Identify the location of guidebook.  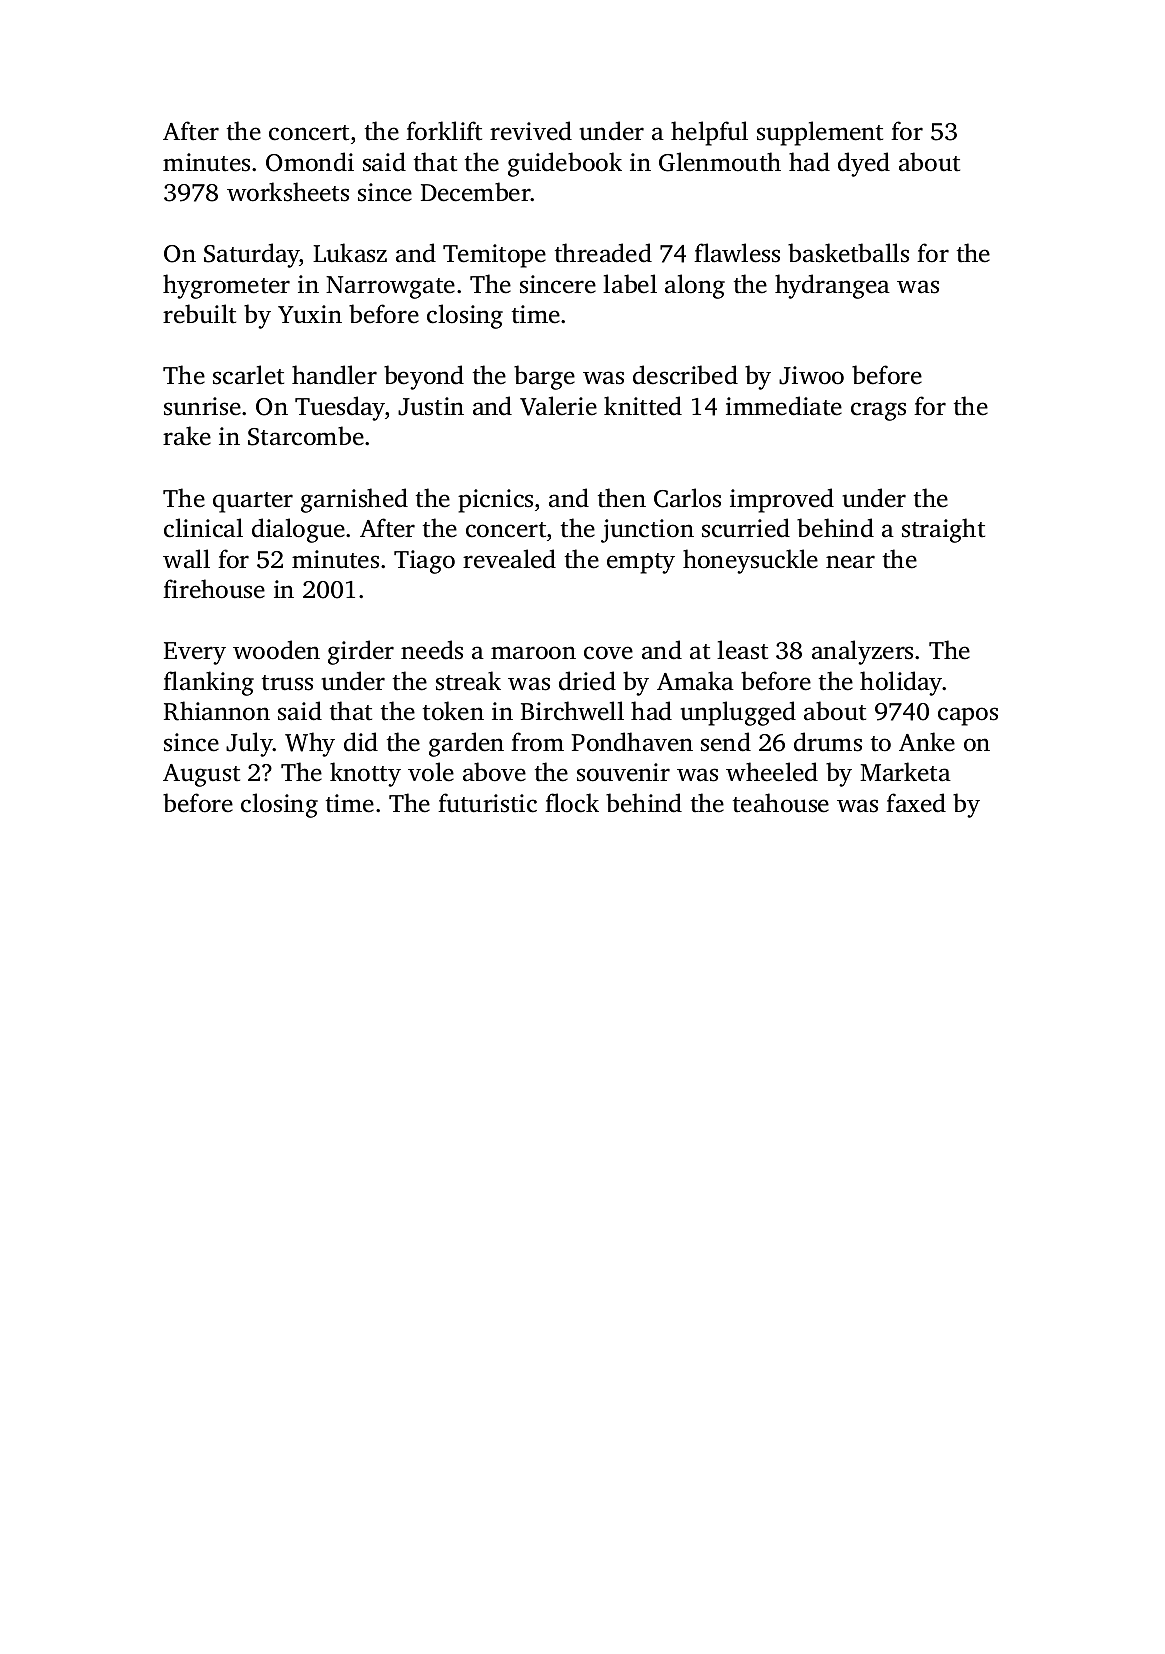
(565, 164).
